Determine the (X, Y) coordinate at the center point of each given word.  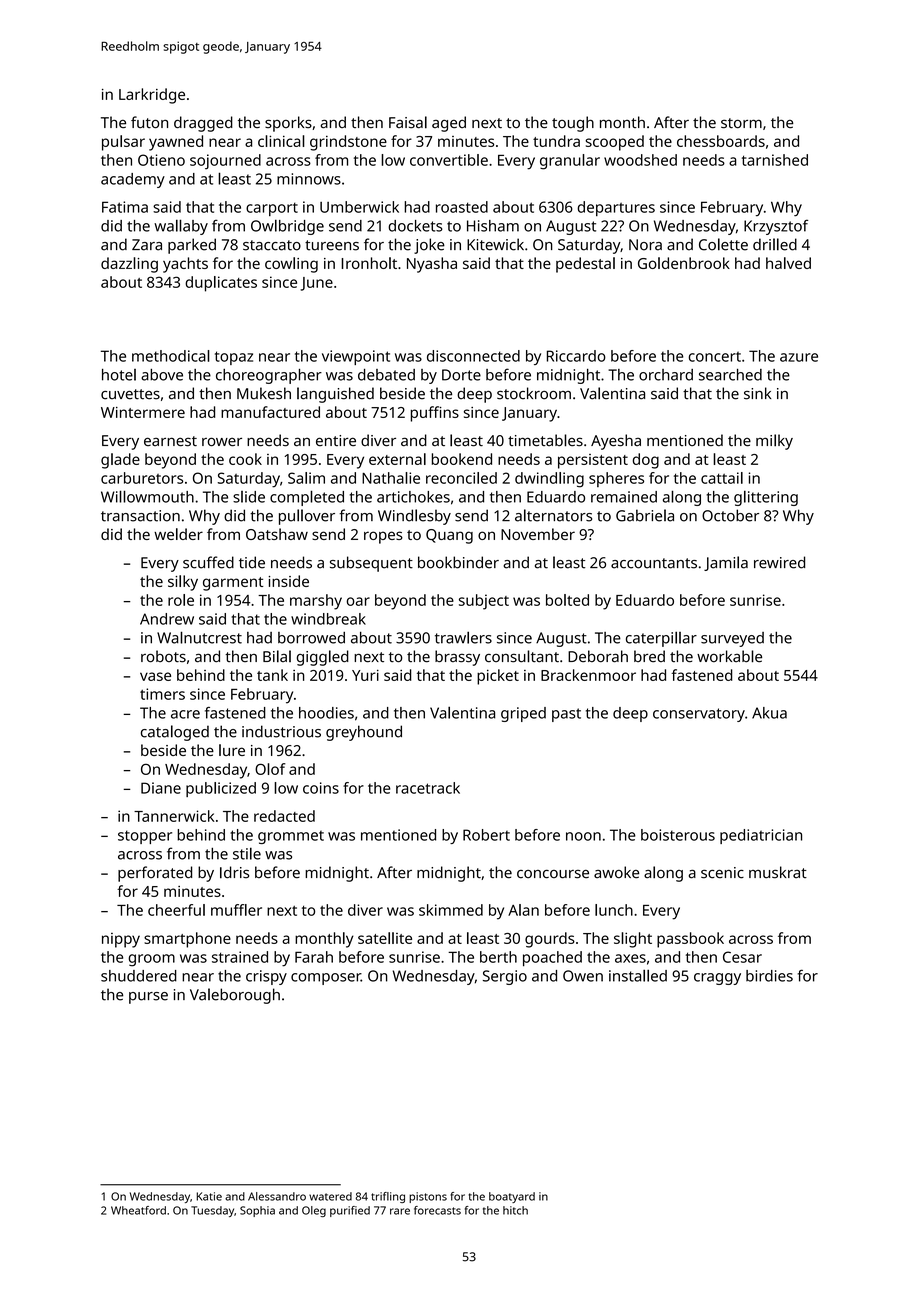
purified (350, 1211)
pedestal (585, 265)
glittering (766, 498)
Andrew (167, 619)
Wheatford (138, 1210)
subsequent (371, 564)
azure (799, 357)
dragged (203, 124)
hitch (515, 1210)
